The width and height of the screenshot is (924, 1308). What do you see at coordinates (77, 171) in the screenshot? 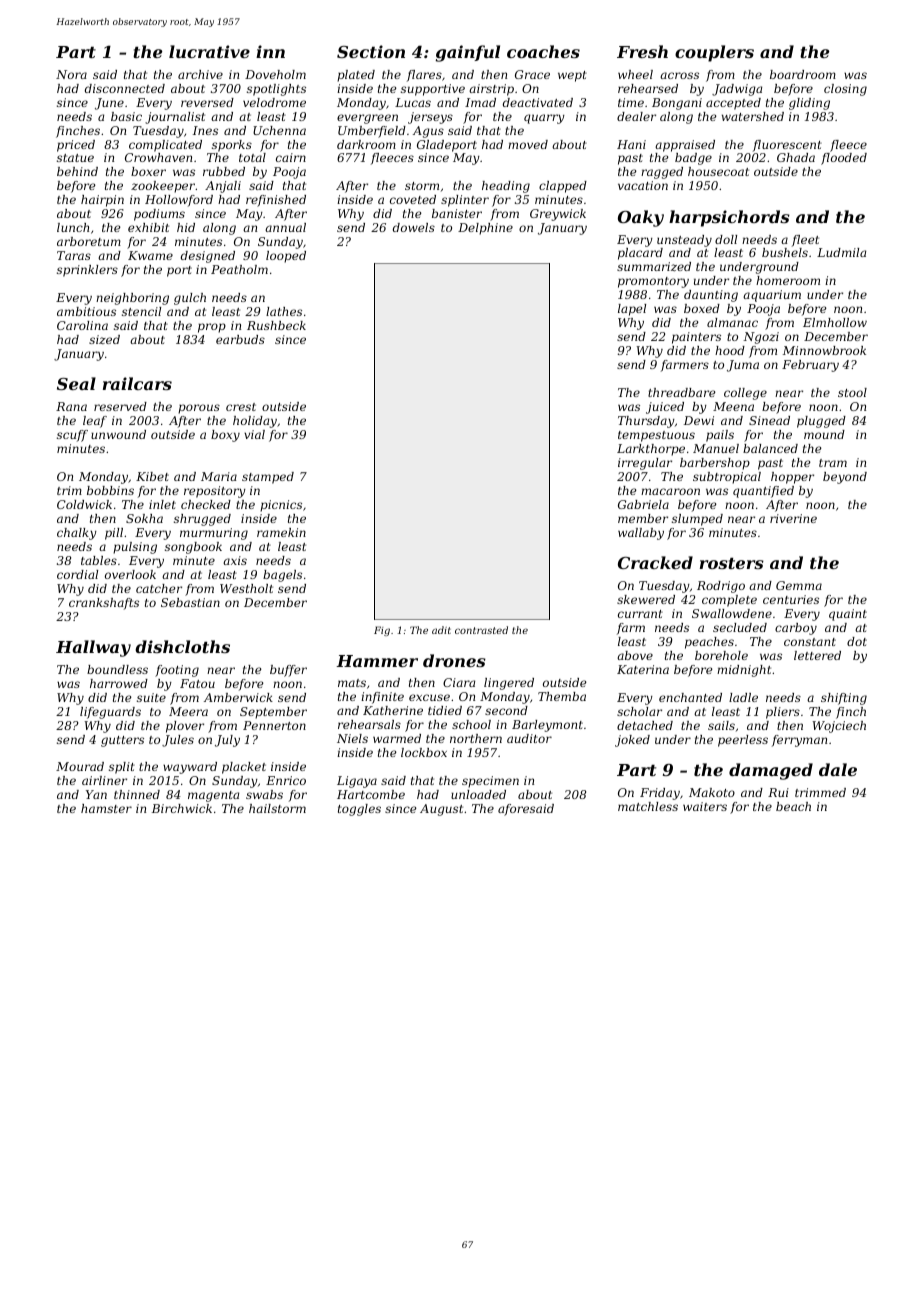
I see `behind` at bounding box center [77, 171].
